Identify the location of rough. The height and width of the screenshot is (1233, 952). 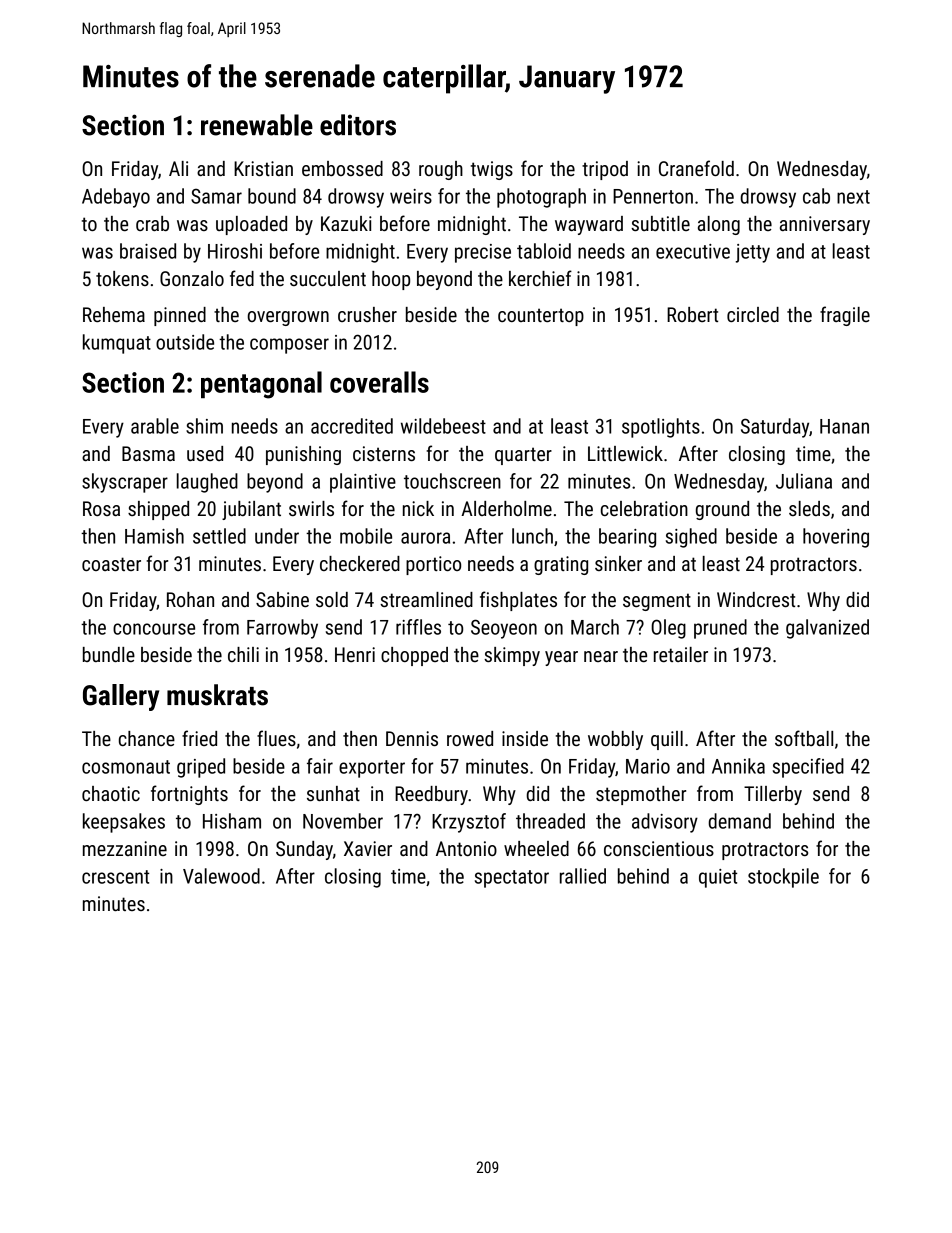
(441, 170).
